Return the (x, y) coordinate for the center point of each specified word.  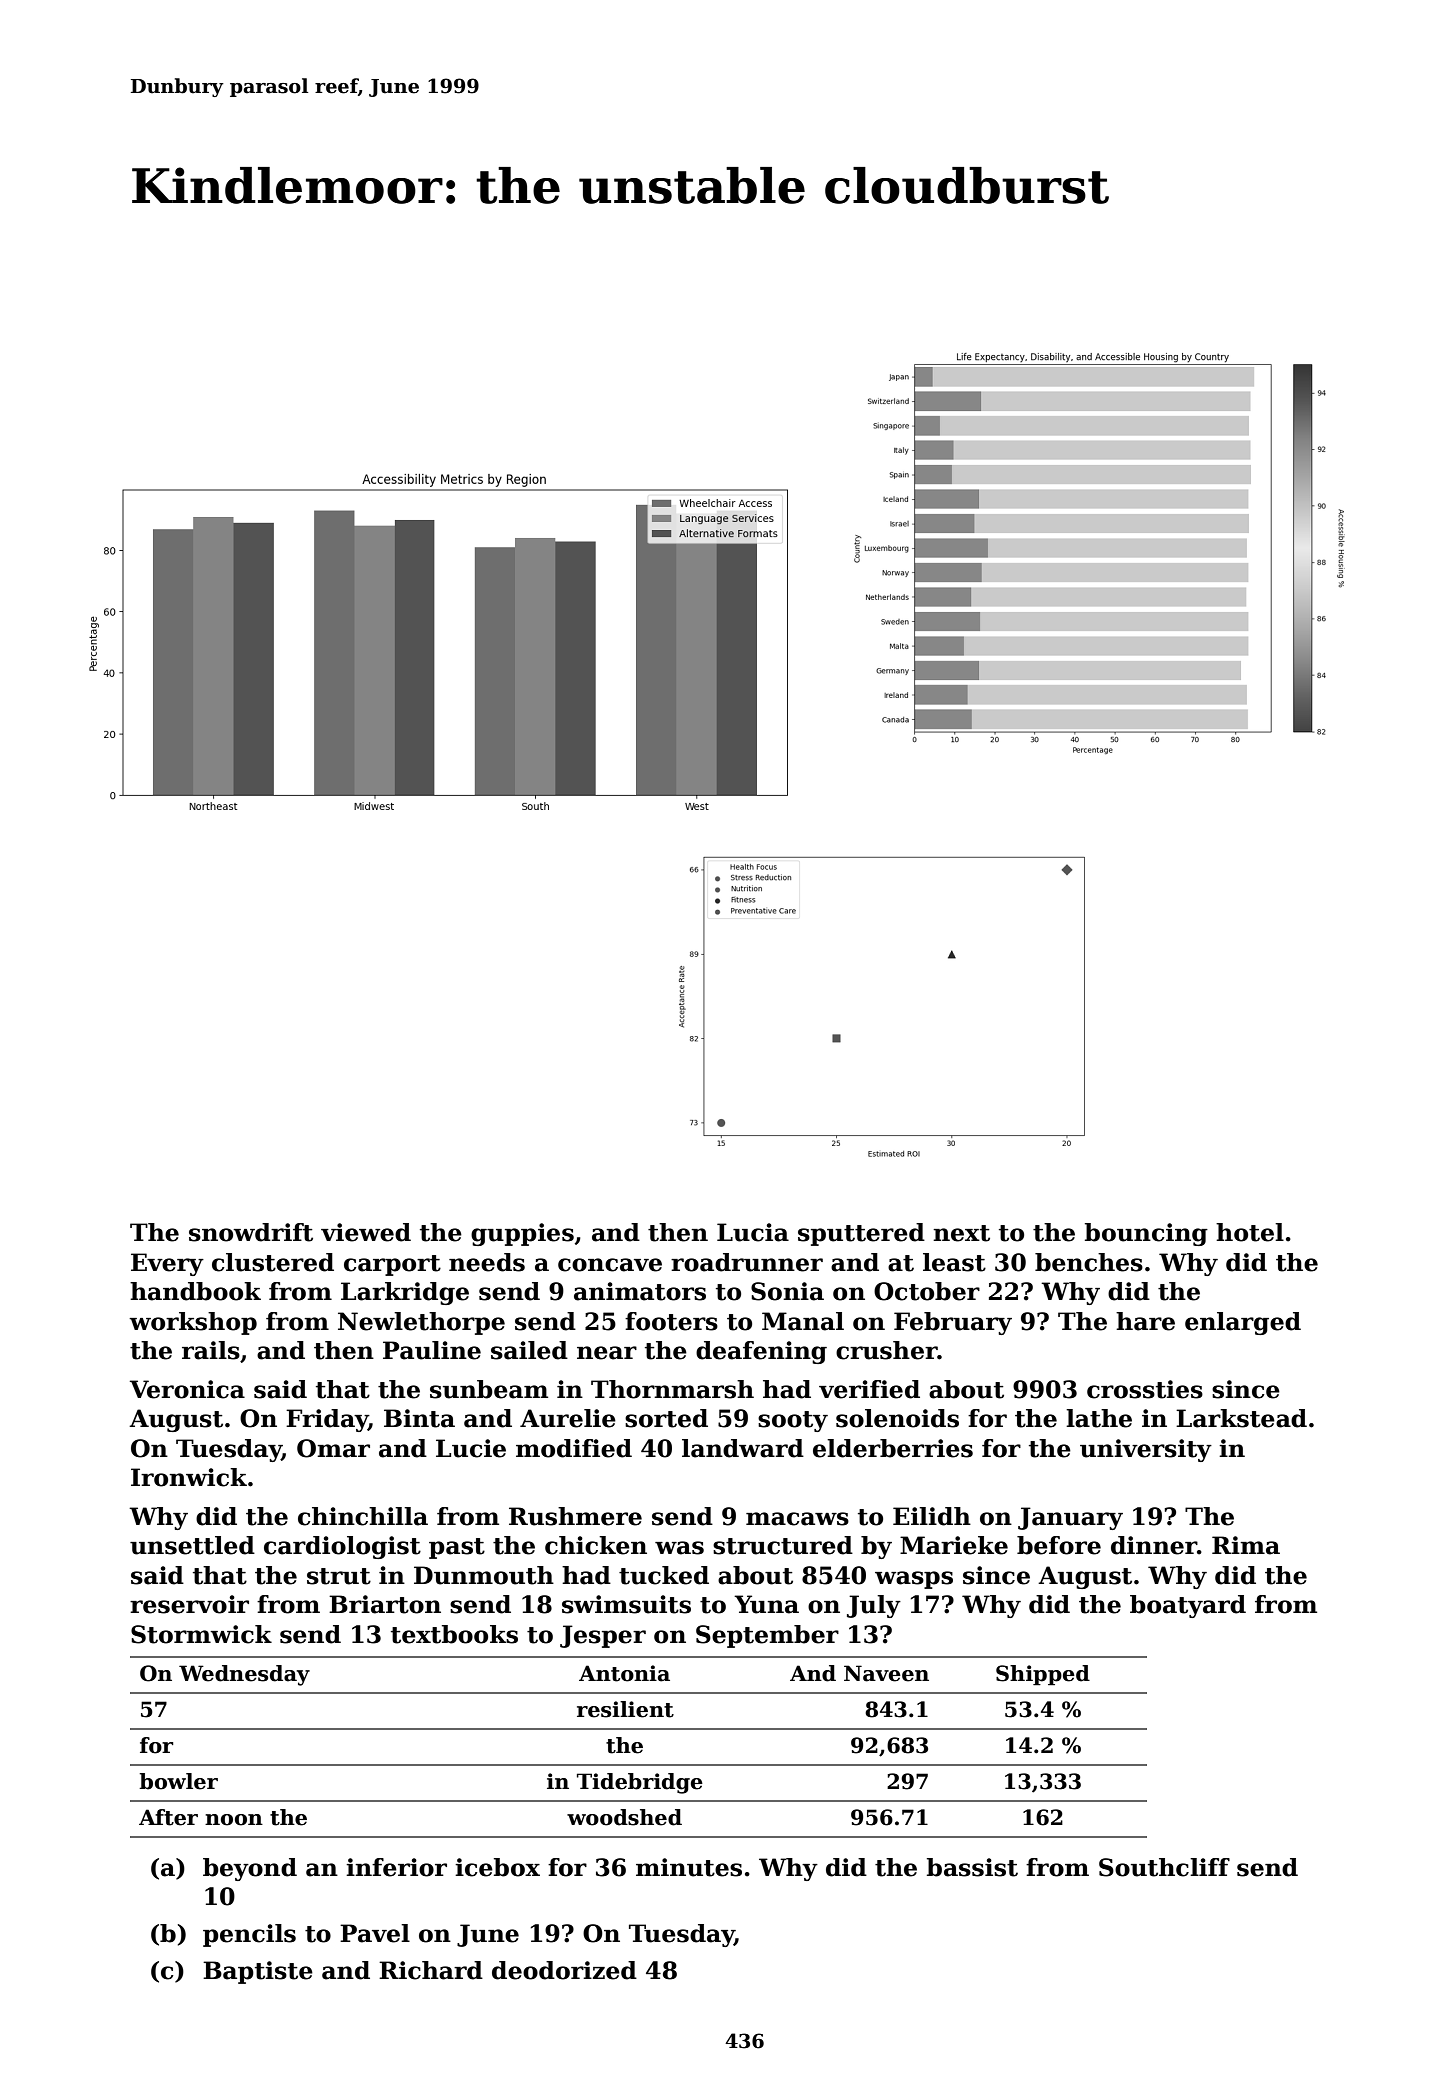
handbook (195, 1291)
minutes (689, 1867)
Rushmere (575, 1516)
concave (610, 1265)
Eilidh (932, 1516)
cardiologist (342, 1547)
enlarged (1243, 1323)
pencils (249, 1935)
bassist (972, 1867)
